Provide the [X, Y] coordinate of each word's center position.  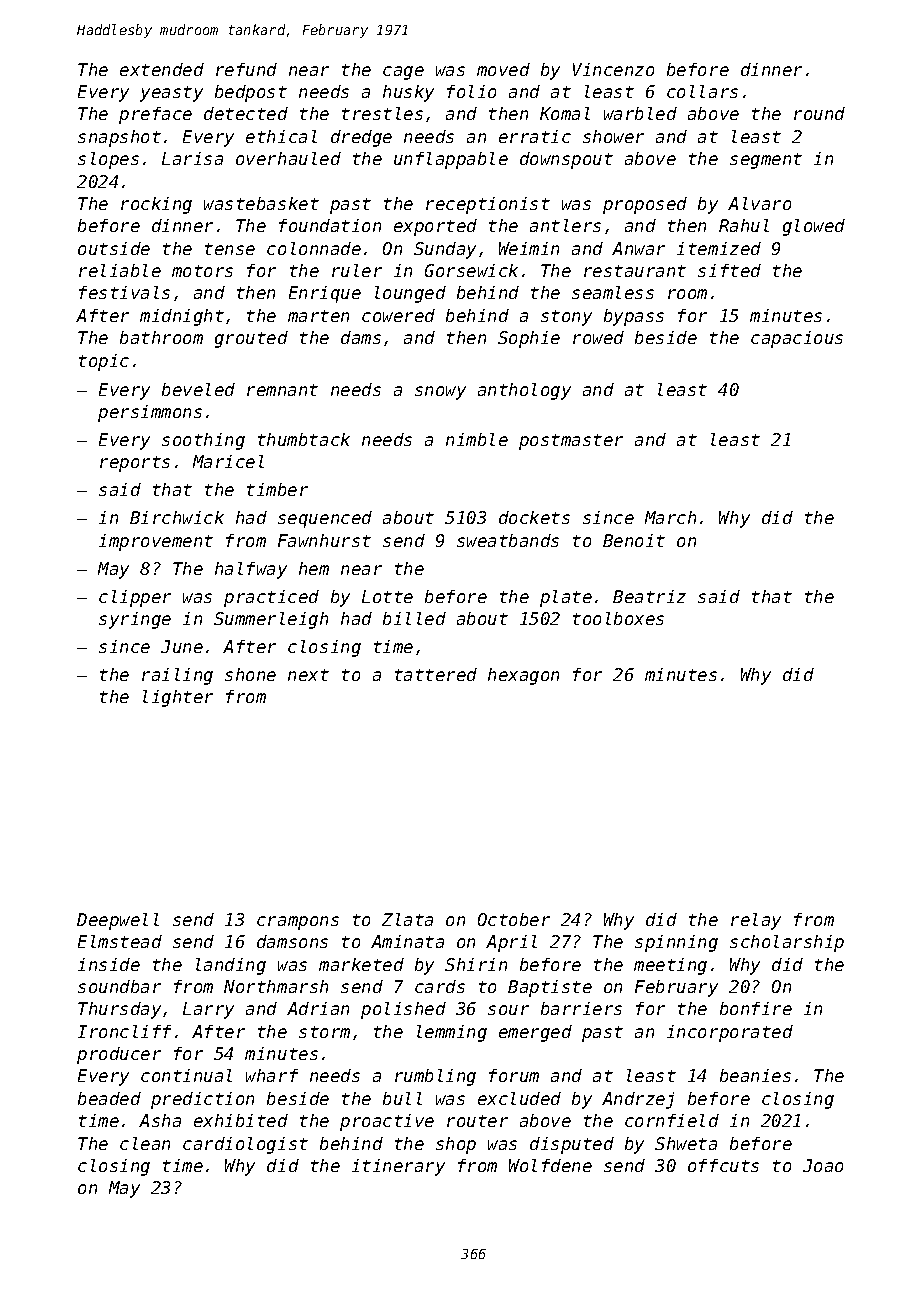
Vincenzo [613, 69]
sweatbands [508, 540]
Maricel [228, 461]
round [819, 113]
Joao [823, 1165]
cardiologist [245, 1145]
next [308, 675]
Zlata [407, 919]
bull [402, 1098]
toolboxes [618, 618]
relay [756, 921]
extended [162, 69]
